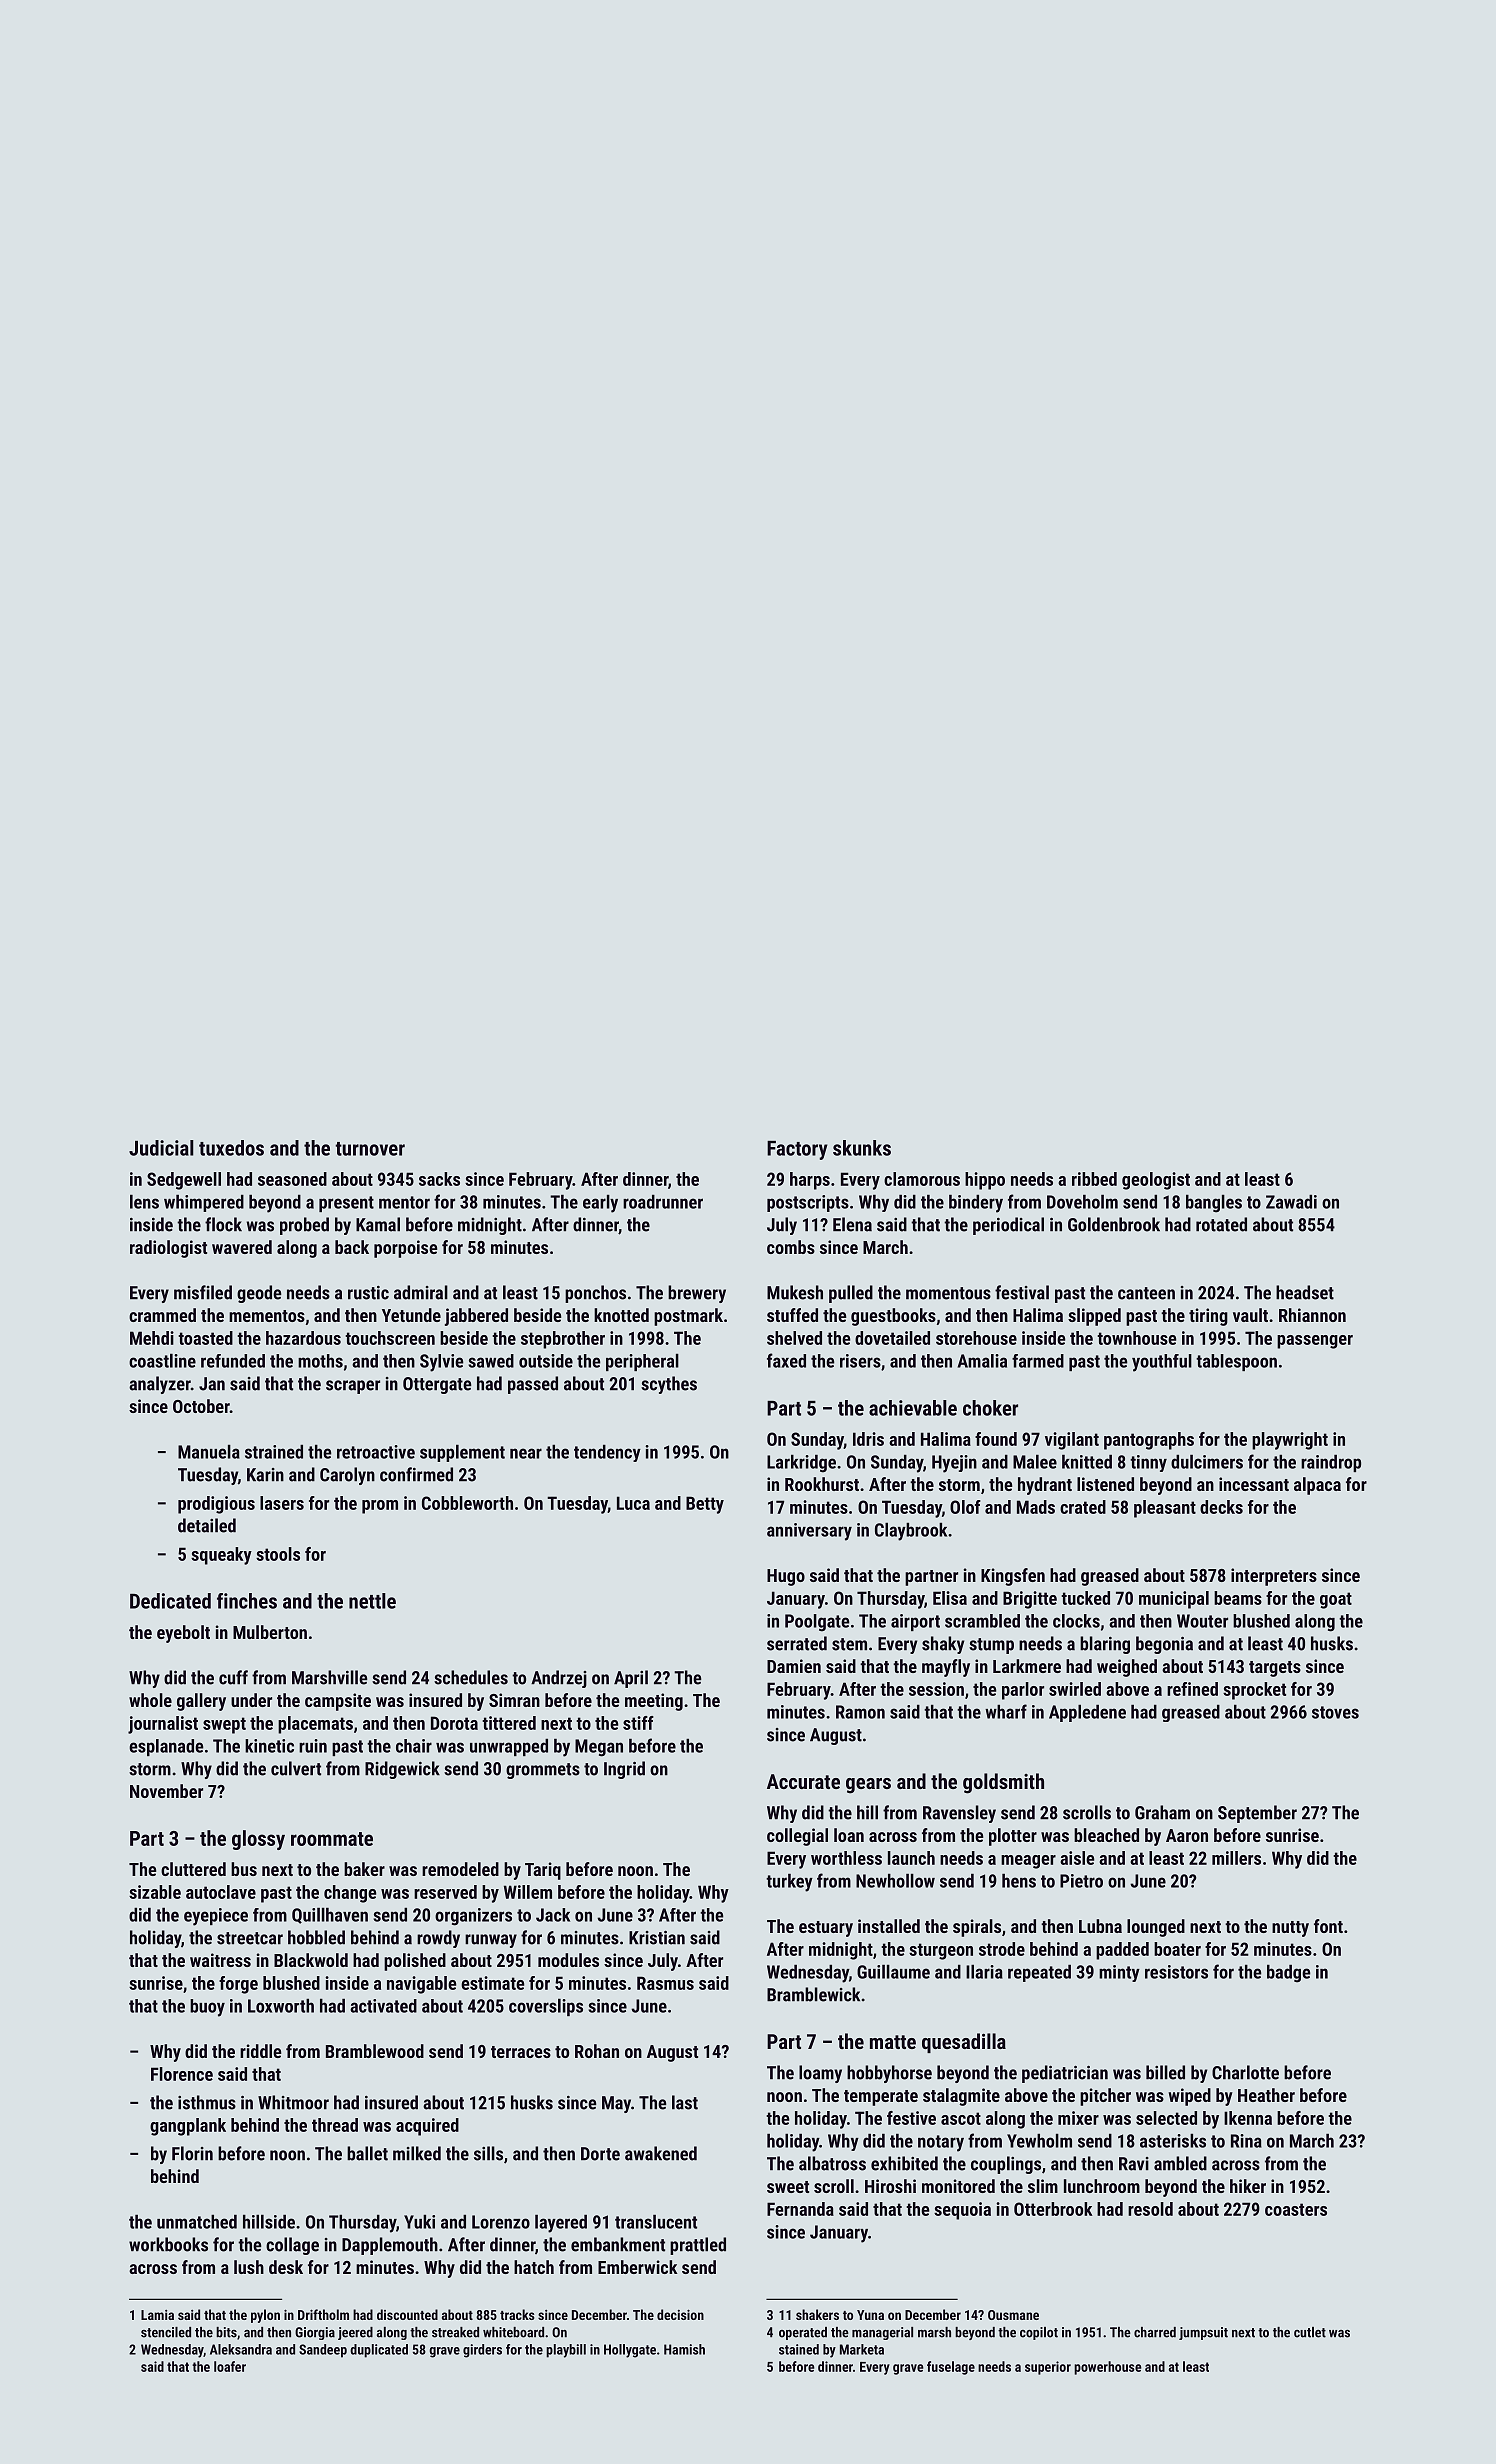  What do you see at coordinates (566, 2351) in the document?
I see `playbill` at bounding box center [566, 2351].
